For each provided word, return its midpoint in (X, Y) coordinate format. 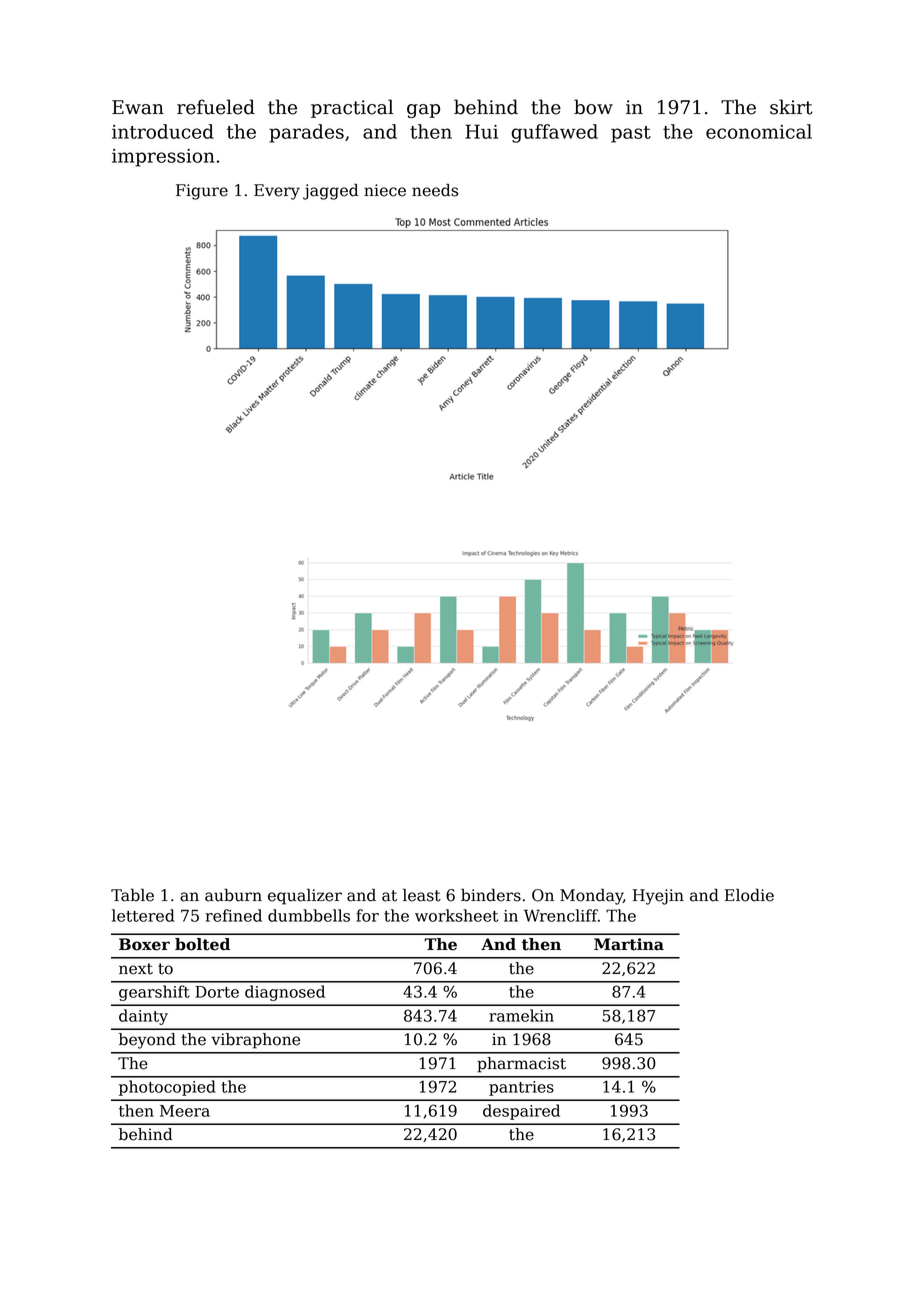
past (631, 134)
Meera (185, 1111)
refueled (216, 107)
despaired (521, 1112)
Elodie (749, 895)
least (422, 895)
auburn (233, 895)
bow (593, 107)
